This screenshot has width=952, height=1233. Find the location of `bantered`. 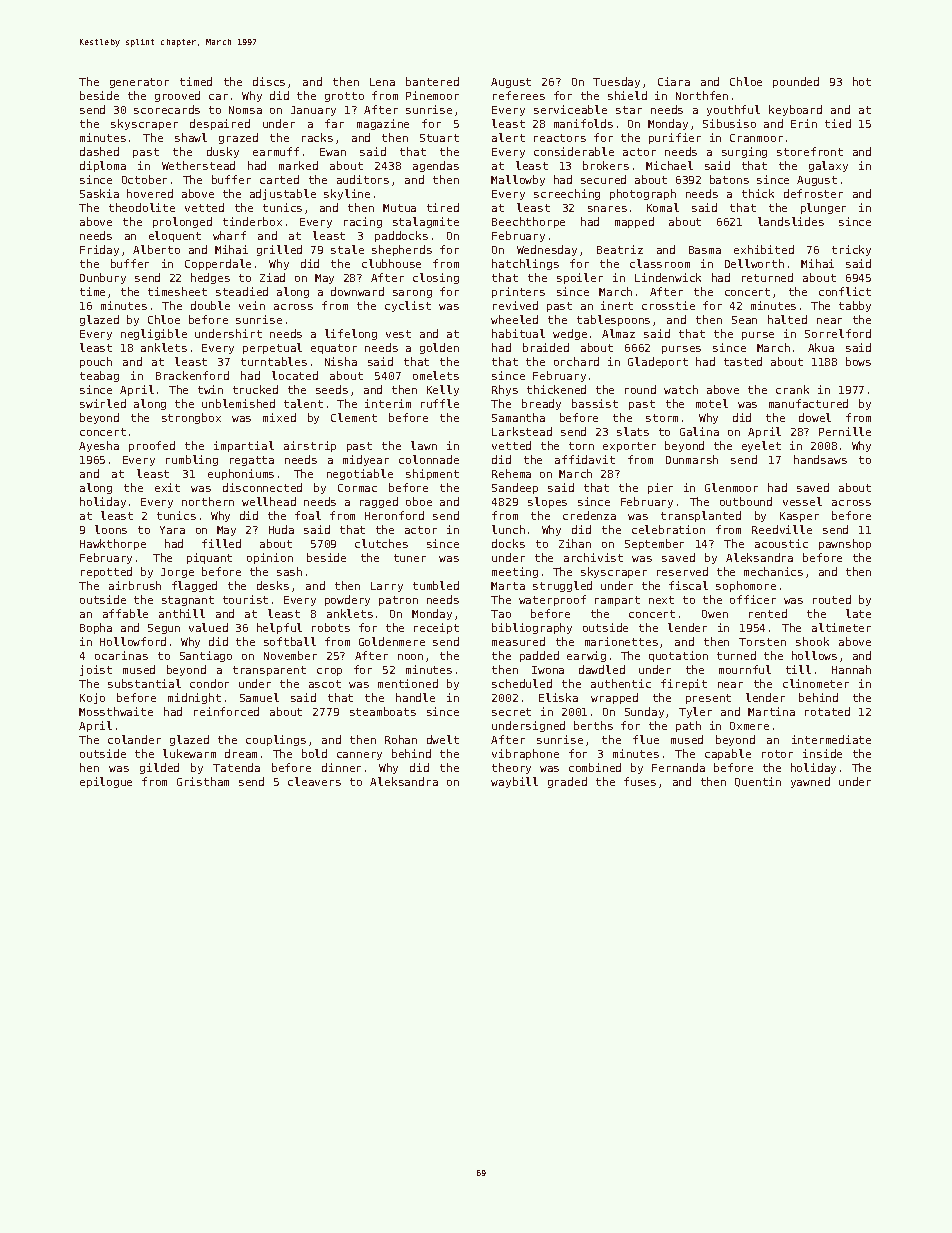

bantered is located at coordinates (432, 81).
